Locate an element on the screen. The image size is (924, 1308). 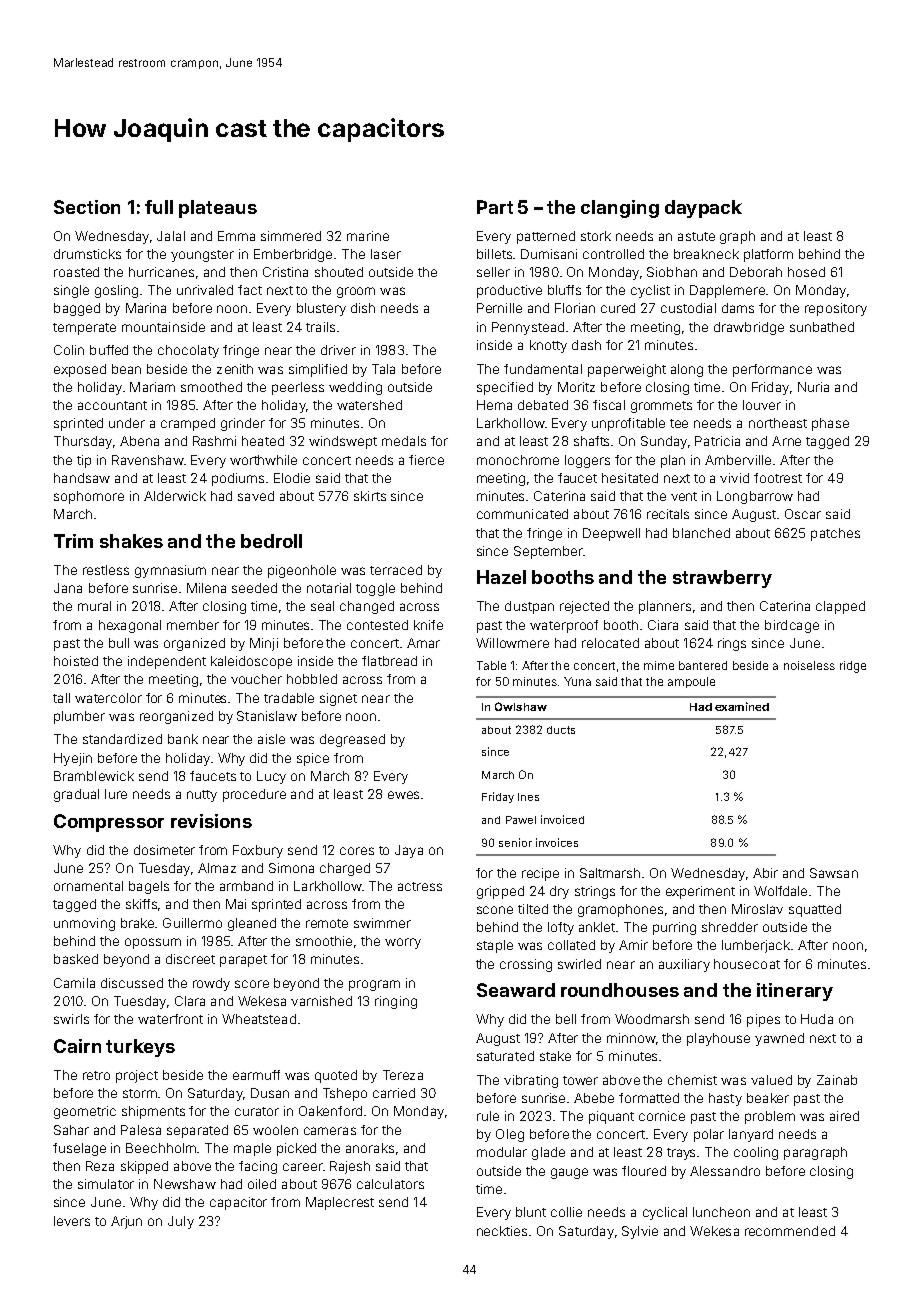
glade is located at coordinates (548, 1153).
